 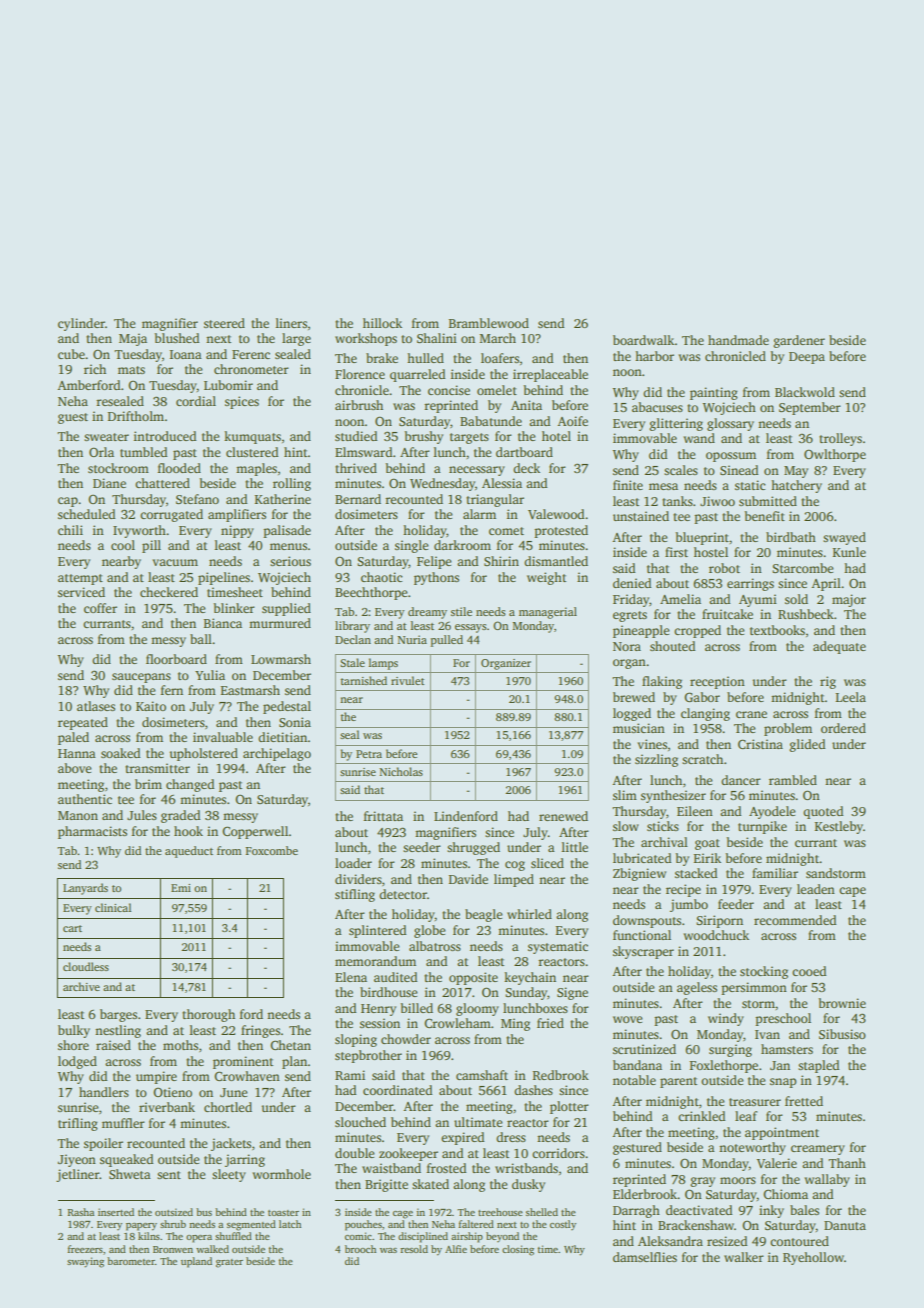 I want to click on Bramblewood, so click(x=489, y=323).
